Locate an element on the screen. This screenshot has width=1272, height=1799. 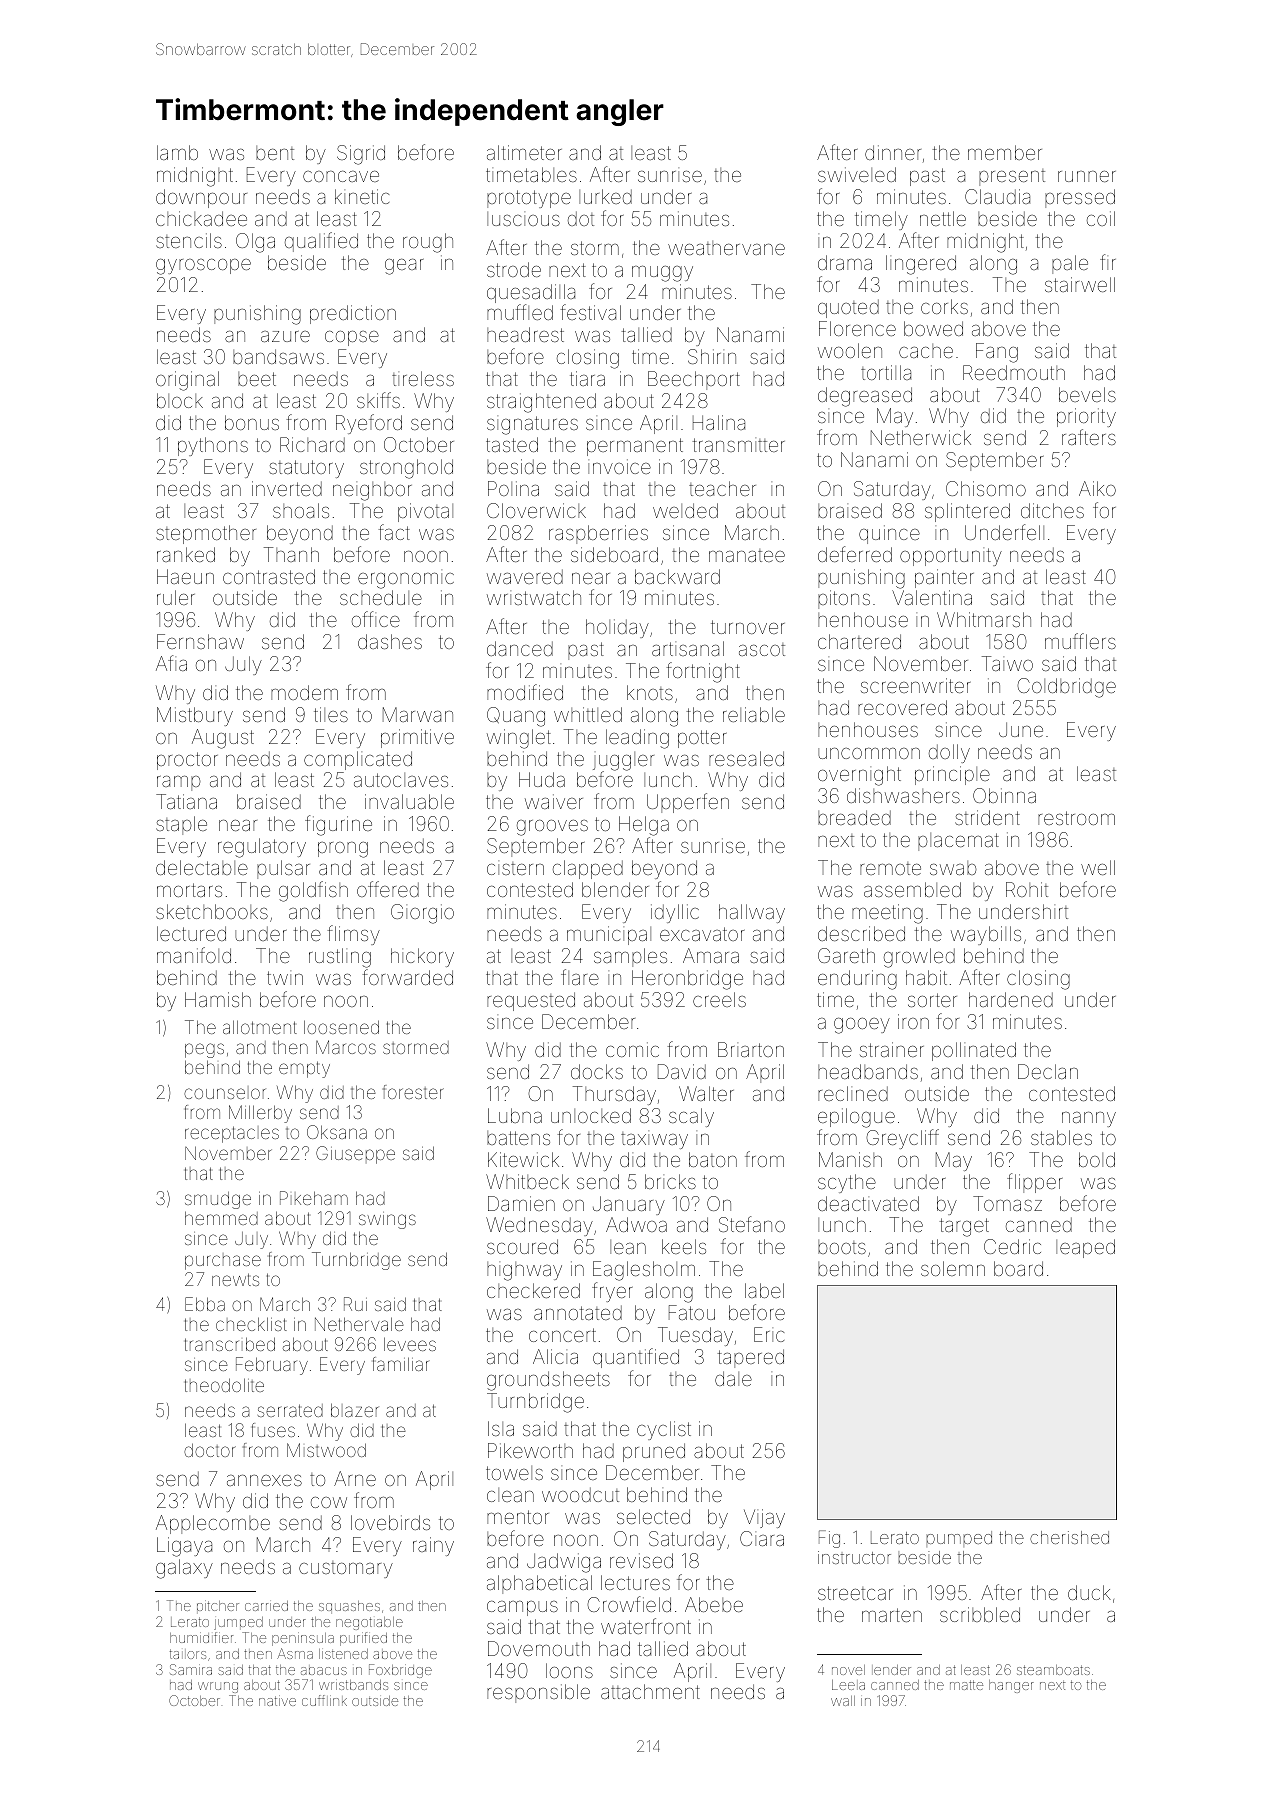
pale is located at coordinates (1070, 264).
